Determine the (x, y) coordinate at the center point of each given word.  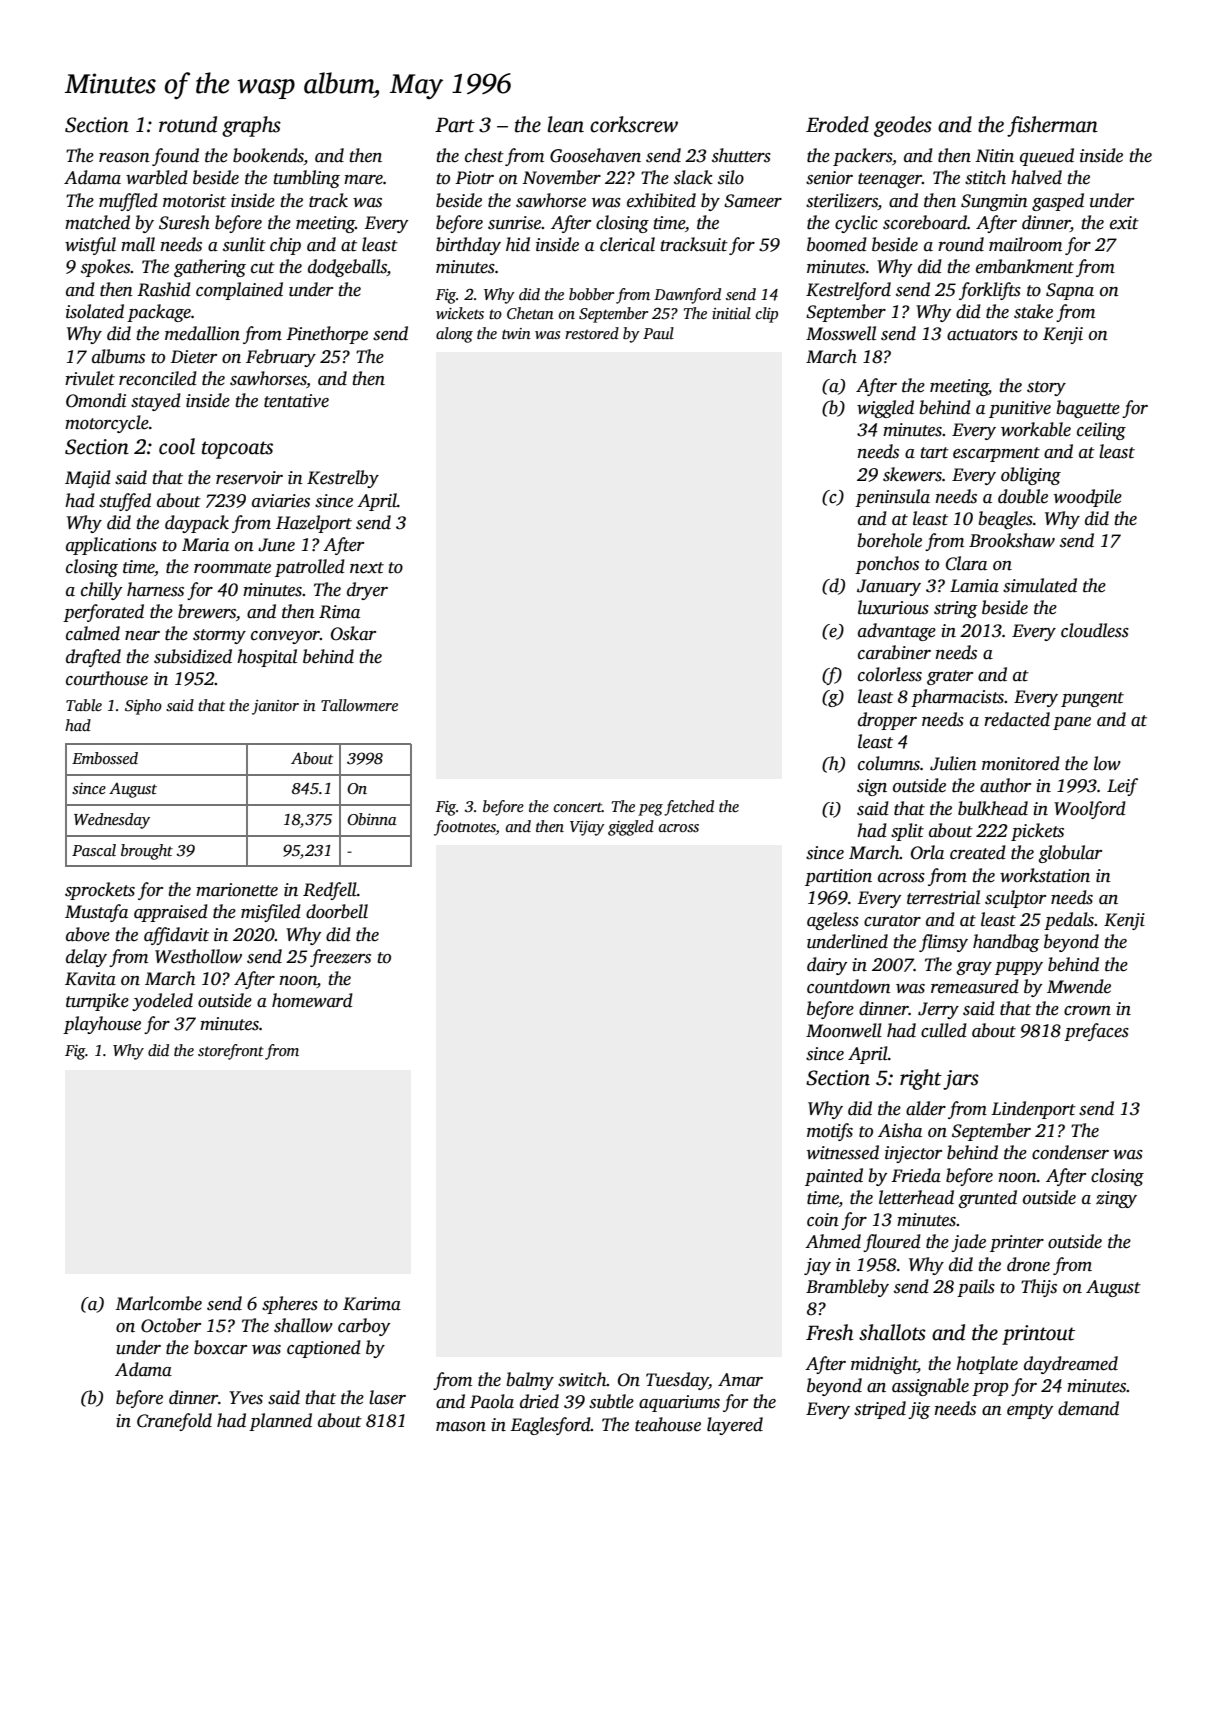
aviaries (281, 501)
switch (582, 1379)
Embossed (105, 758)
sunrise (514, 223)
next (367, 568)
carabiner (894, 652)
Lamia (974, 586)
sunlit (244, 244)
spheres (290, 1305)
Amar (740, 1380)
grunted (987, 1199)
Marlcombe (158, 1303)
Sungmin (994, 202)
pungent (1092, 699)
